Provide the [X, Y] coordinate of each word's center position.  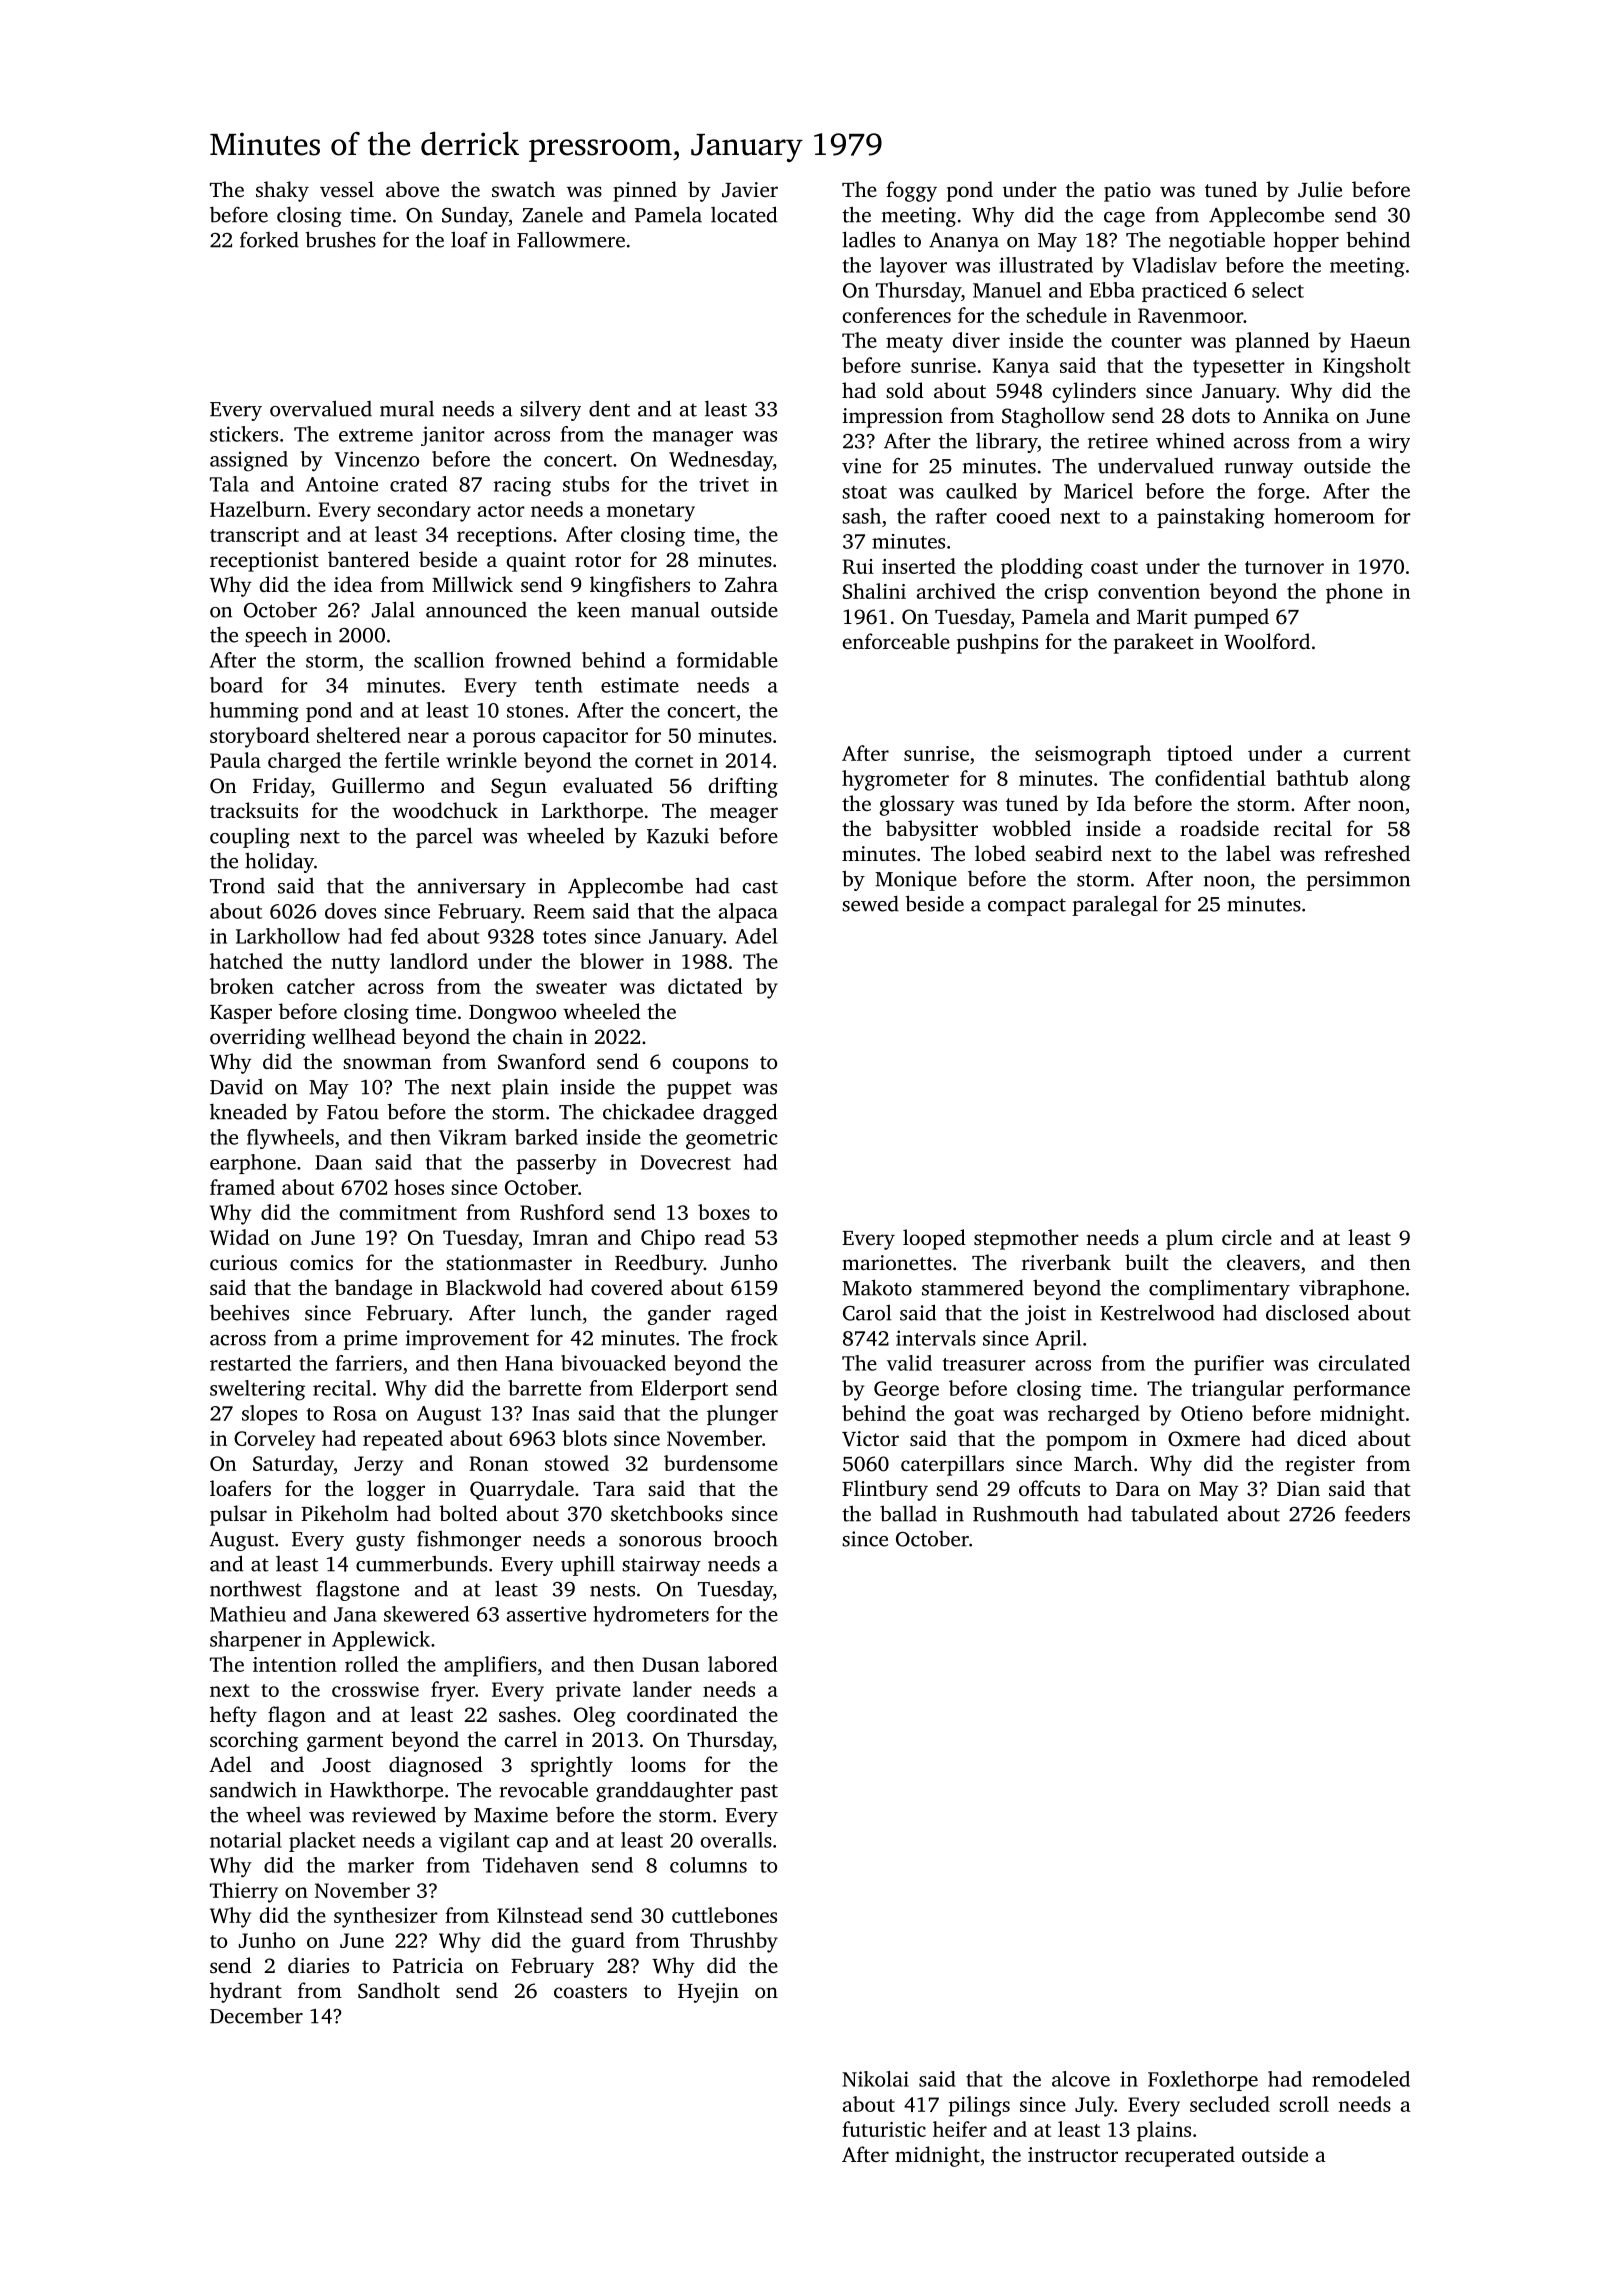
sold [905, 390]
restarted [250, 1363]
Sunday [475, 216]
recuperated [1180, 2156]
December [256, 2015]
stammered [973, 1287]
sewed [870, 903]
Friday [282, 787]
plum [1189, 1239]
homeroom [1324, 516]
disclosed [1307, 1312]
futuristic [884, 2129]
